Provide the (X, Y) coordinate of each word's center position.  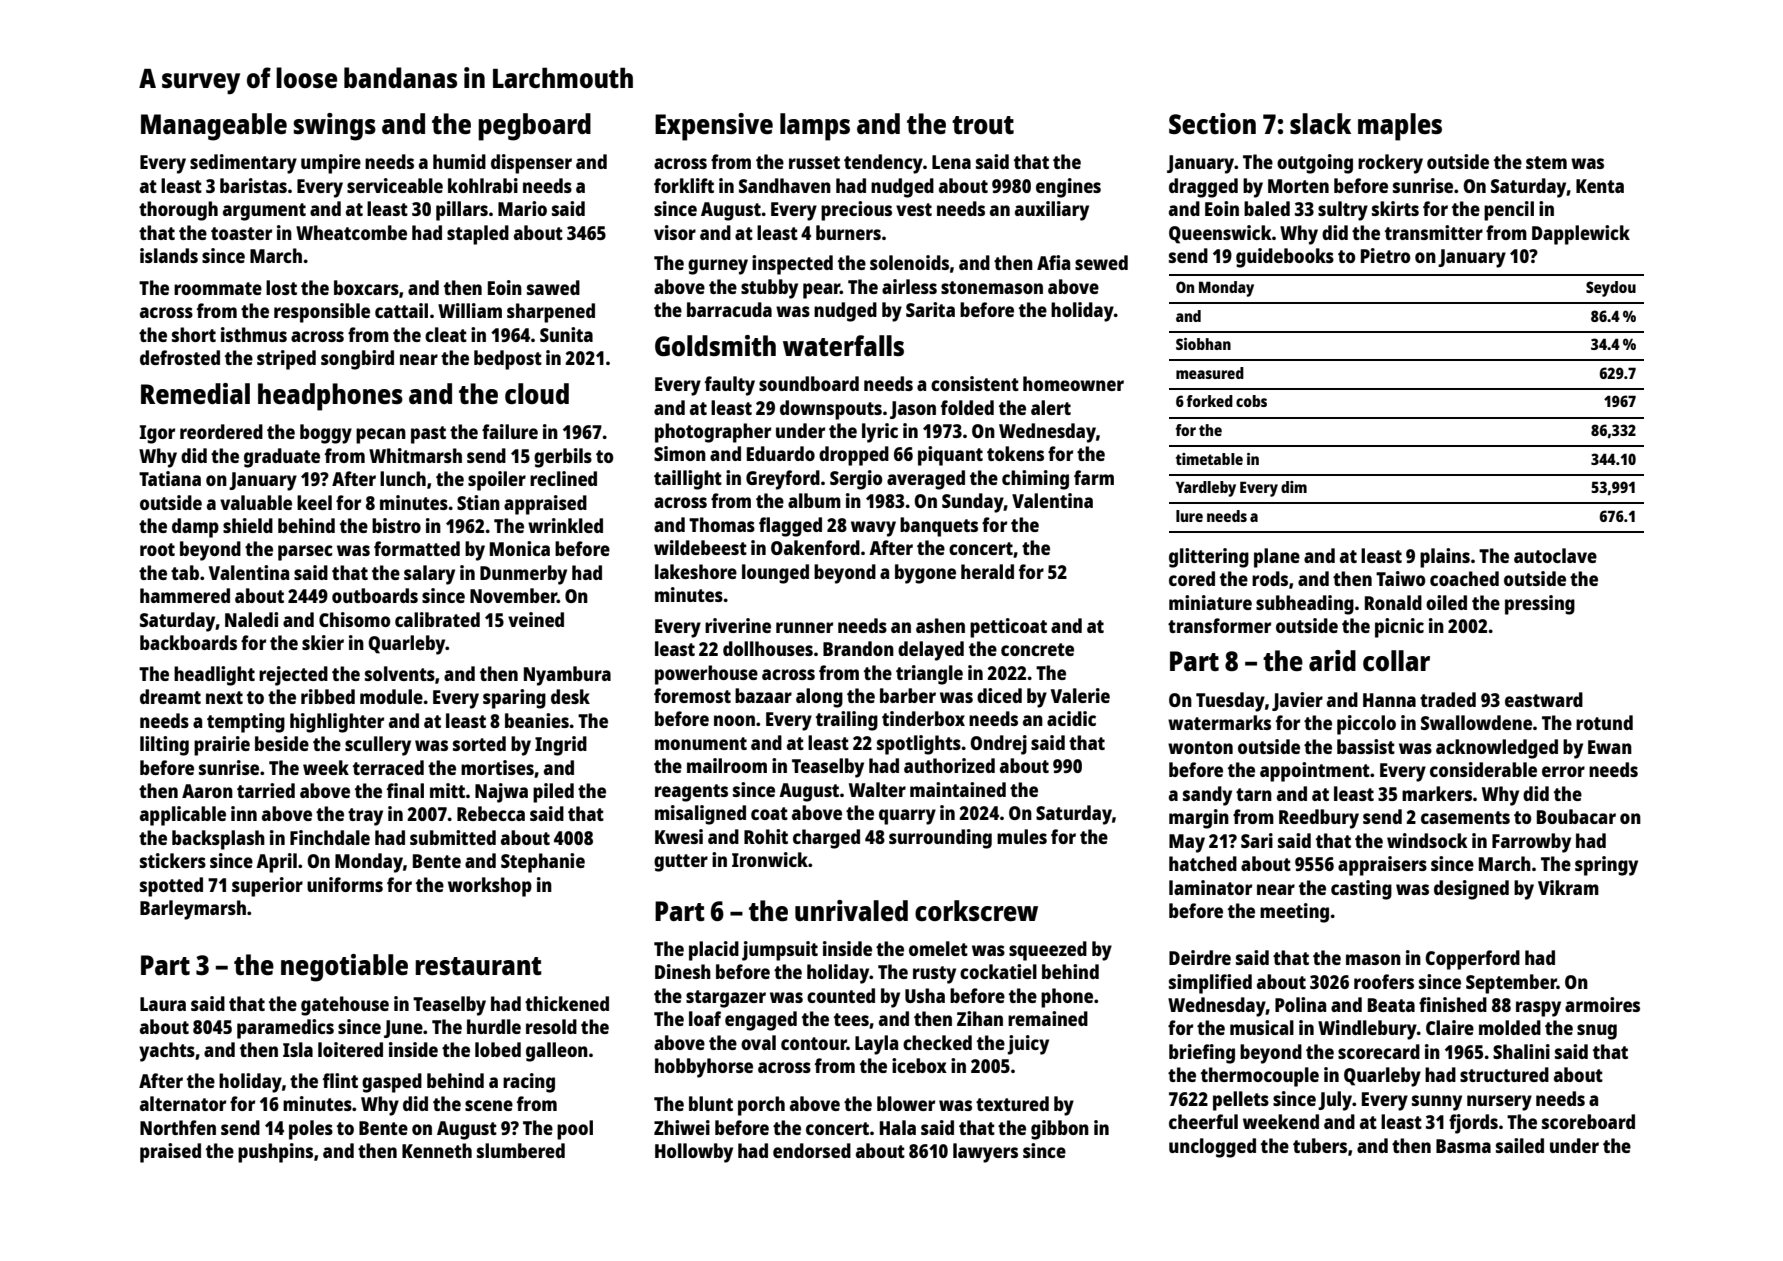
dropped (854, 456)
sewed (1101, 262)
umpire (331, 164)
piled (553, 793)
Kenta (1600, 186)
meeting (1294, 913)
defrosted (180, 357)
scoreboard (1588, 1121)
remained (1048, 1018)
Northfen (178, 1127)
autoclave (1555, 555)
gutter (681, 863)
